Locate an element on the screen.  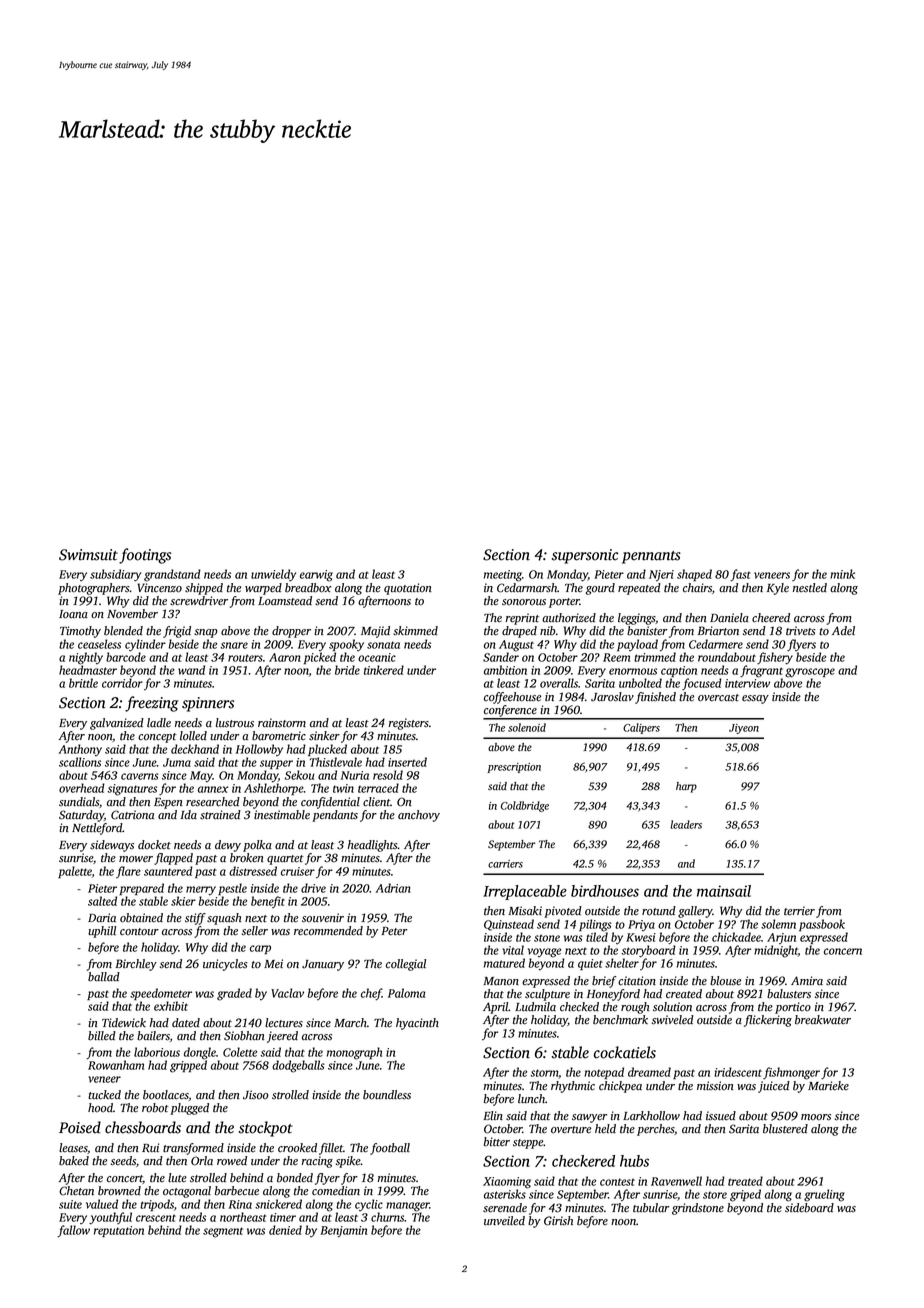
coffeehouse is located at coordinates (512, 698).
